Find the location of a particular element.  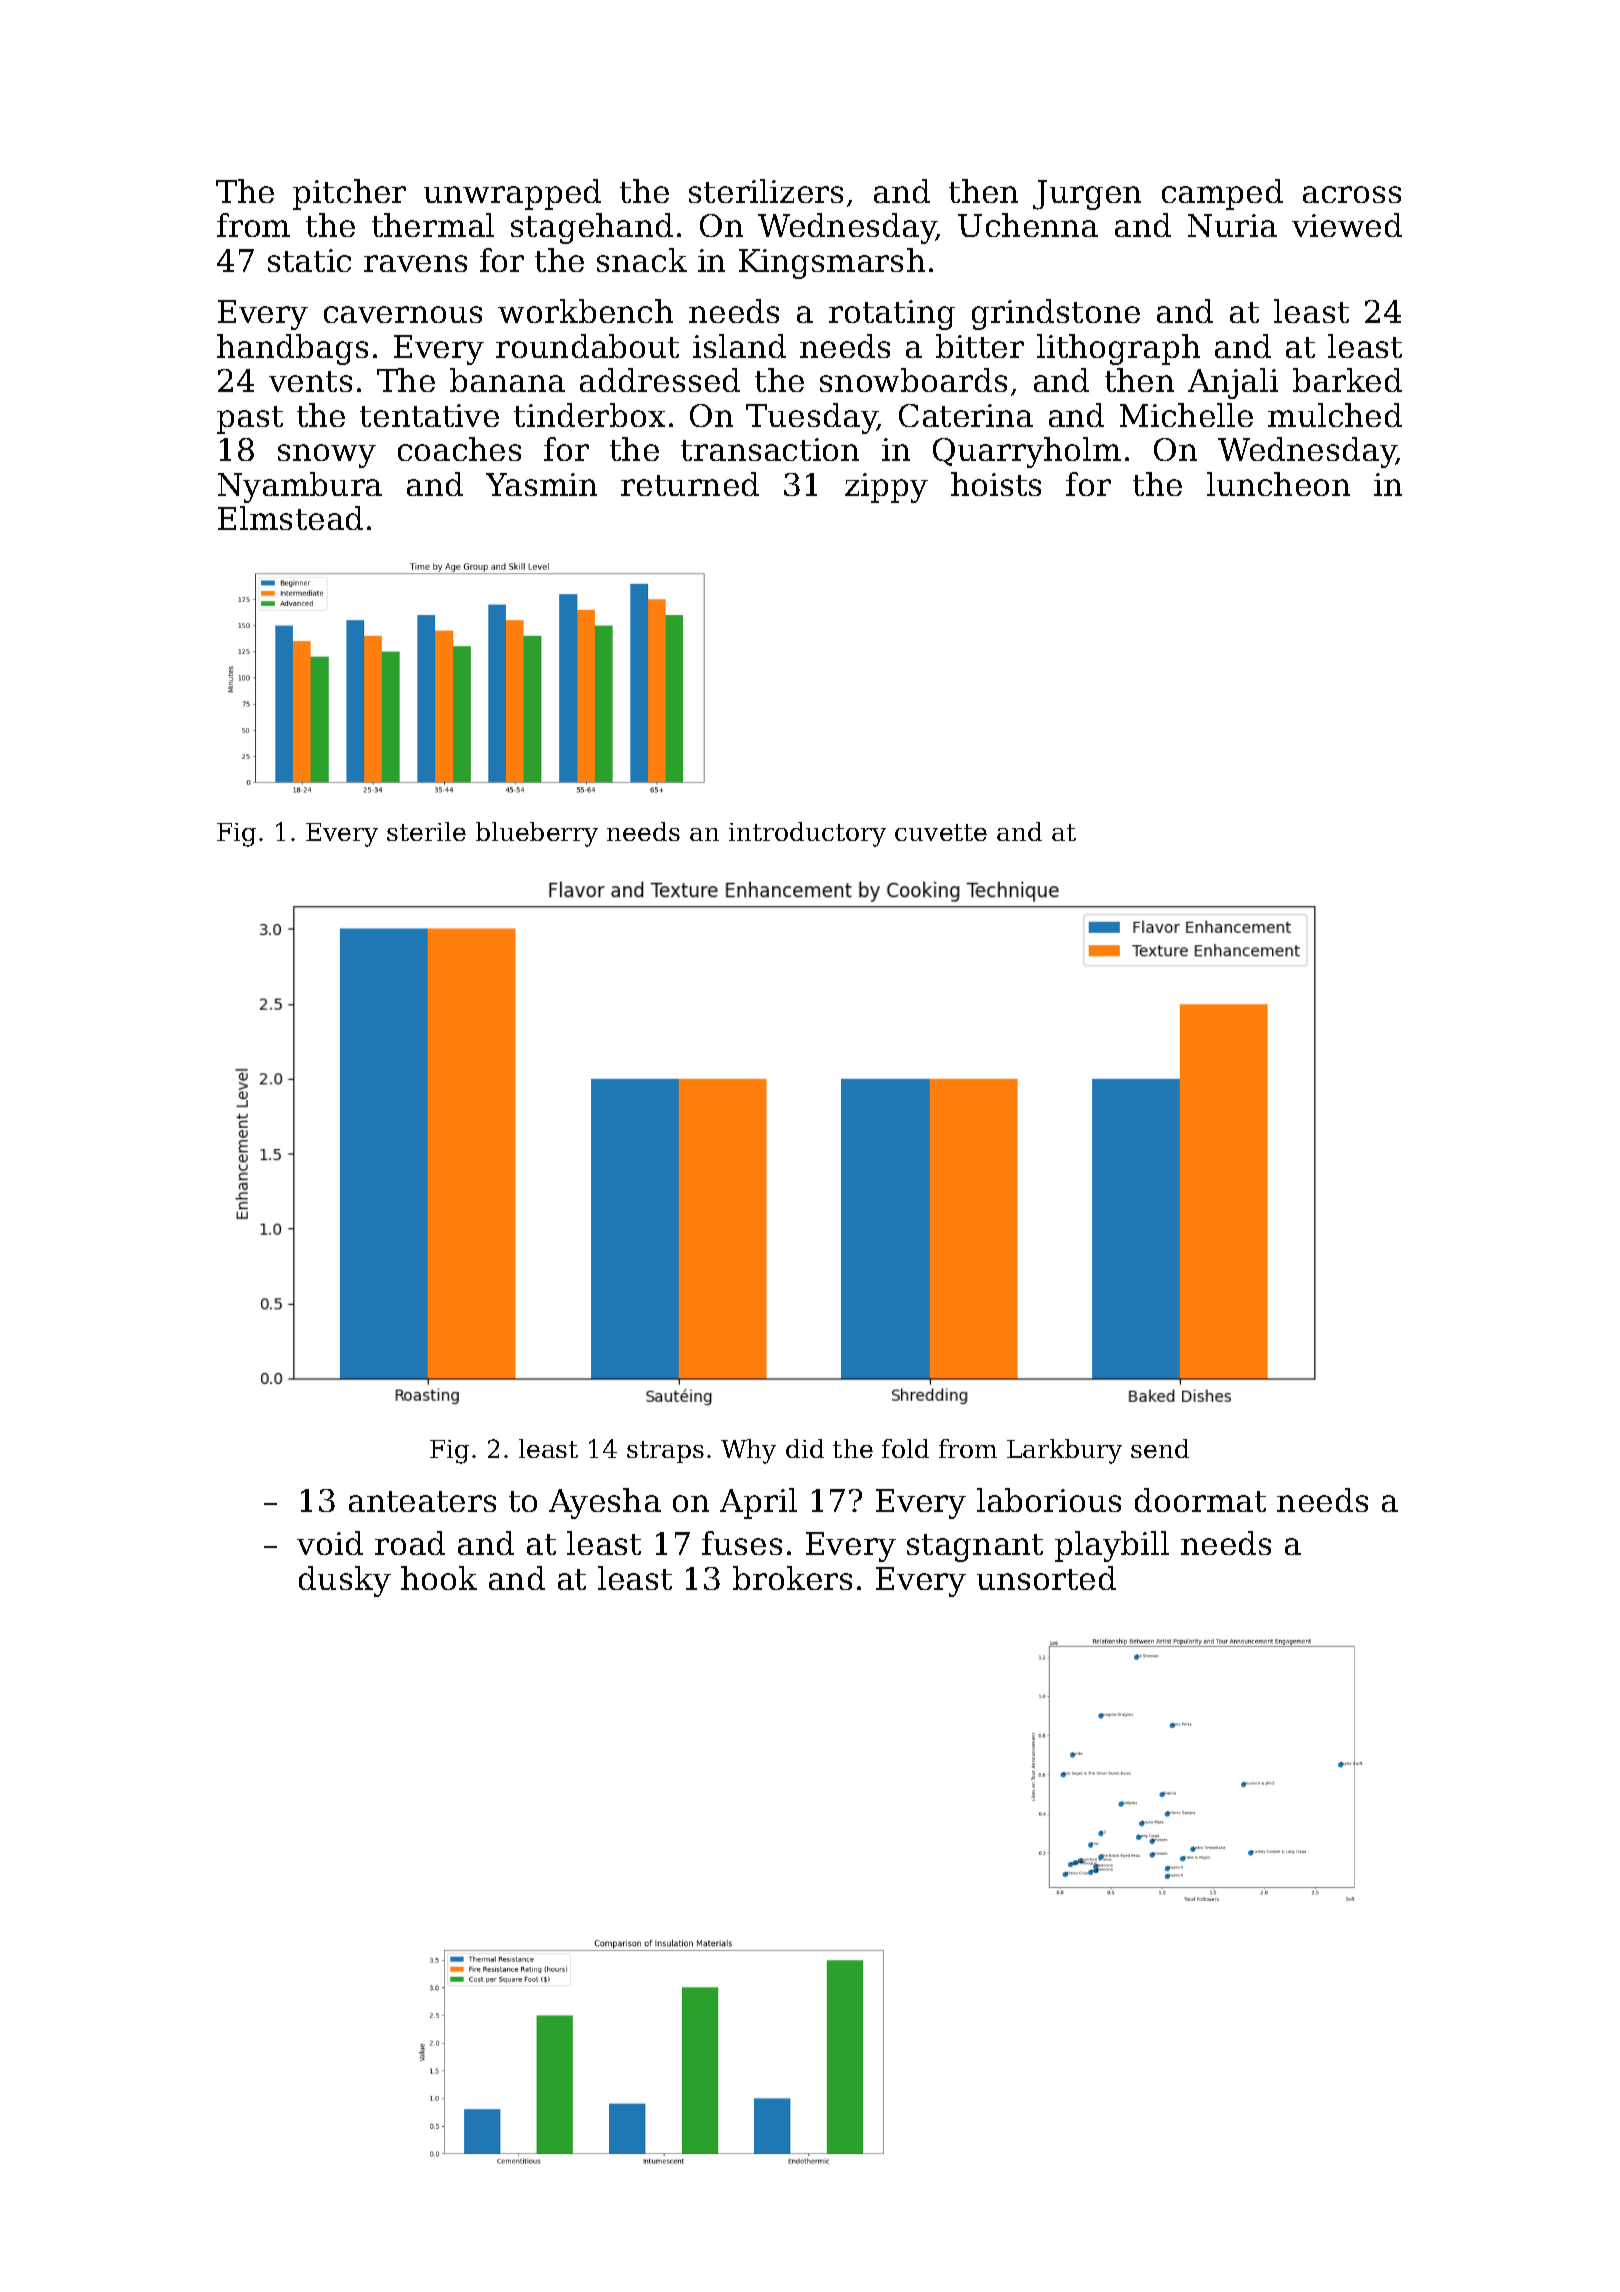

send is located at coordinates (1160, 1448).
